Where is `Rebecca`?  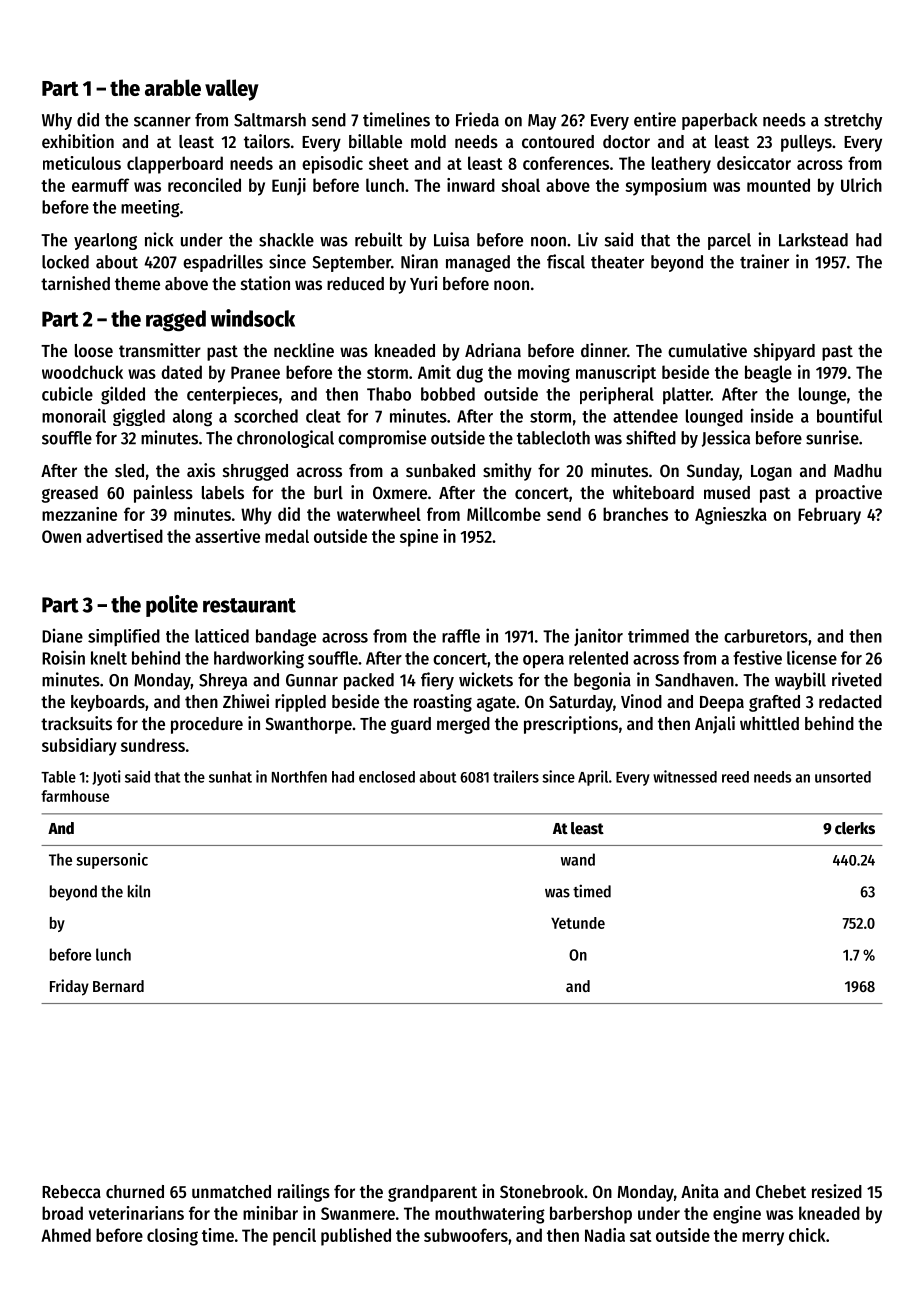 Rebecca is located at coordinates (71, 1191).
